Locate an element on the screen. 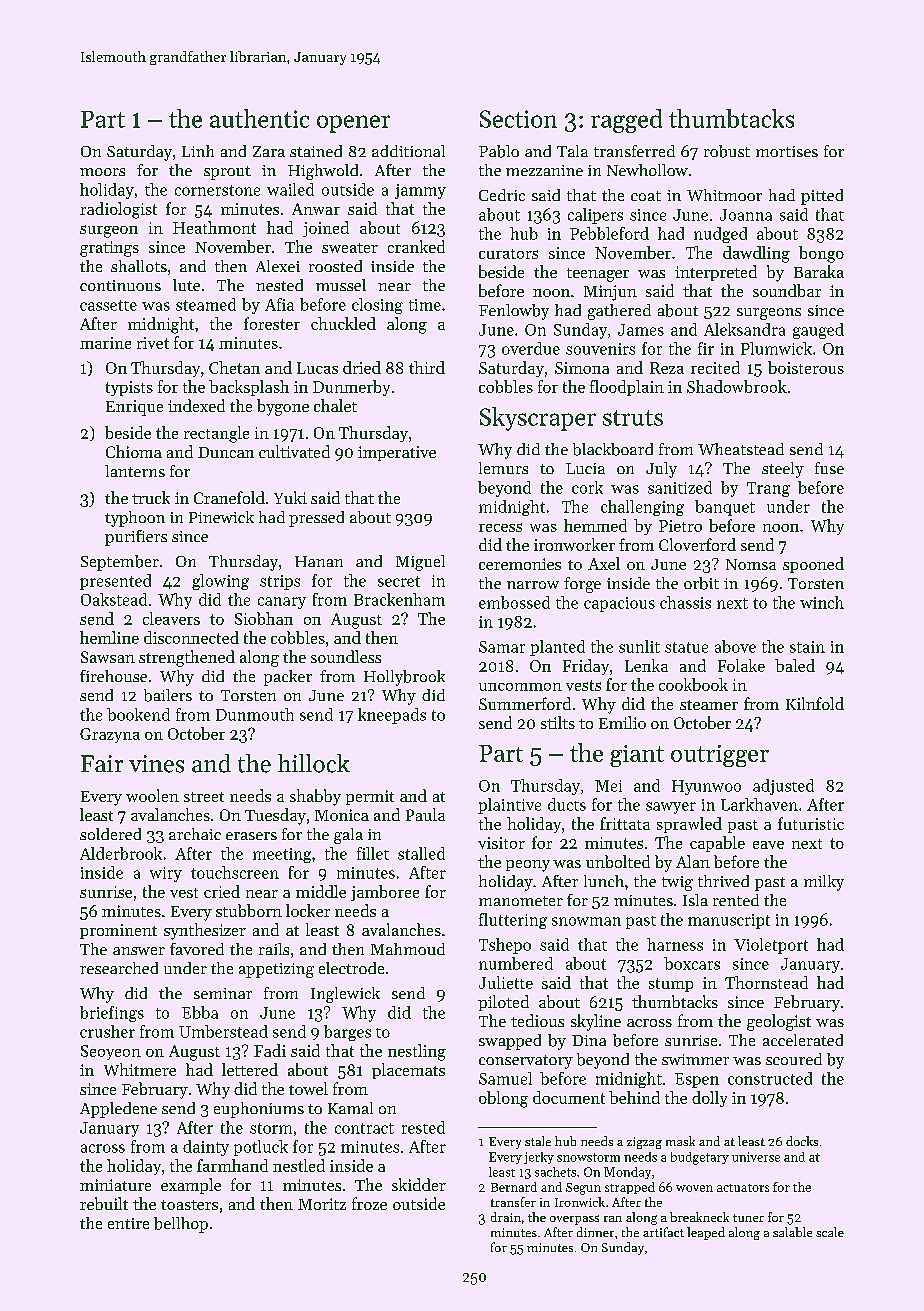 This screenshot has width=924, height=1311. typhoon is located at coordinates (135, 519).
